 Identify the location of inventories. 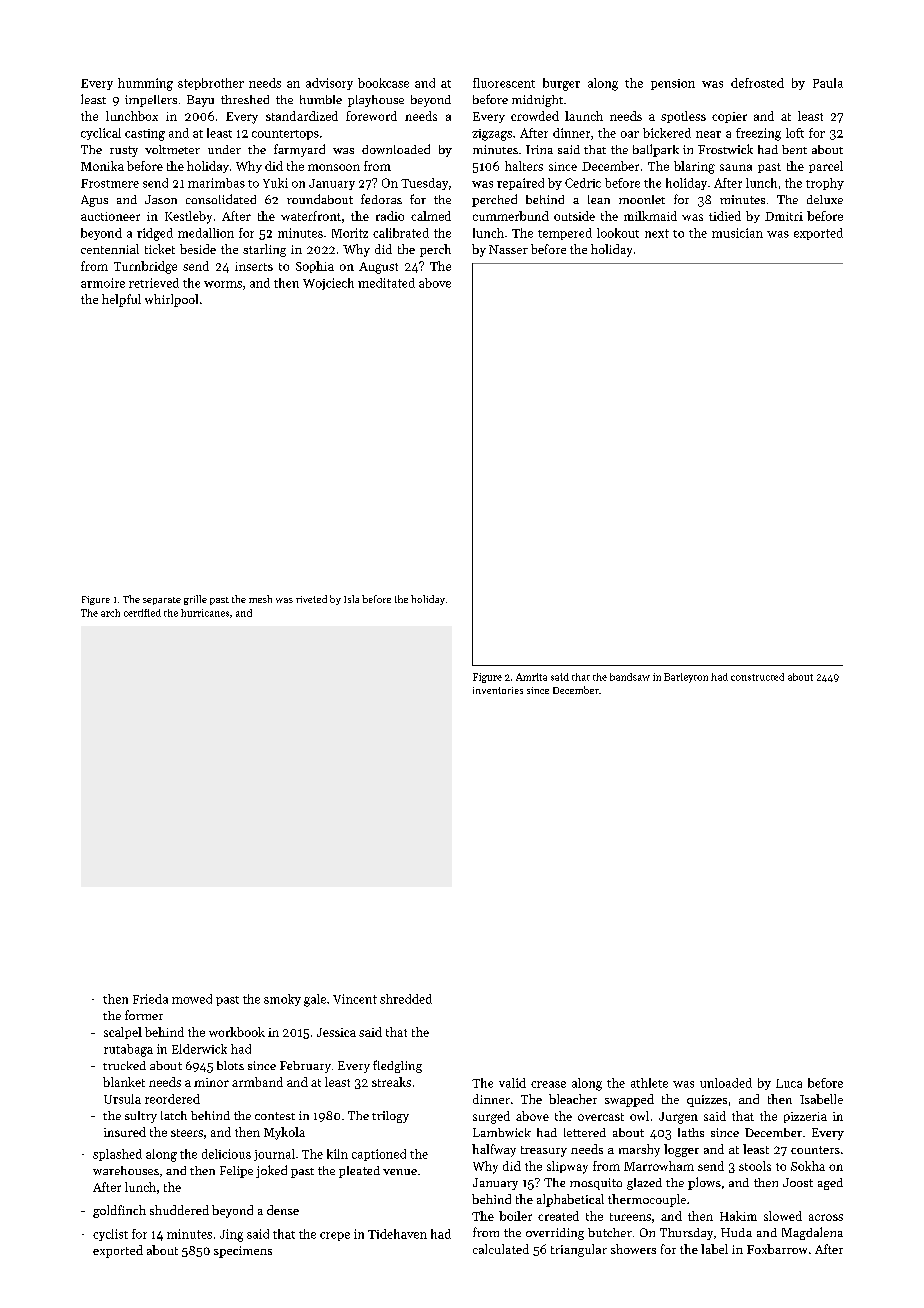
(498, 690).
